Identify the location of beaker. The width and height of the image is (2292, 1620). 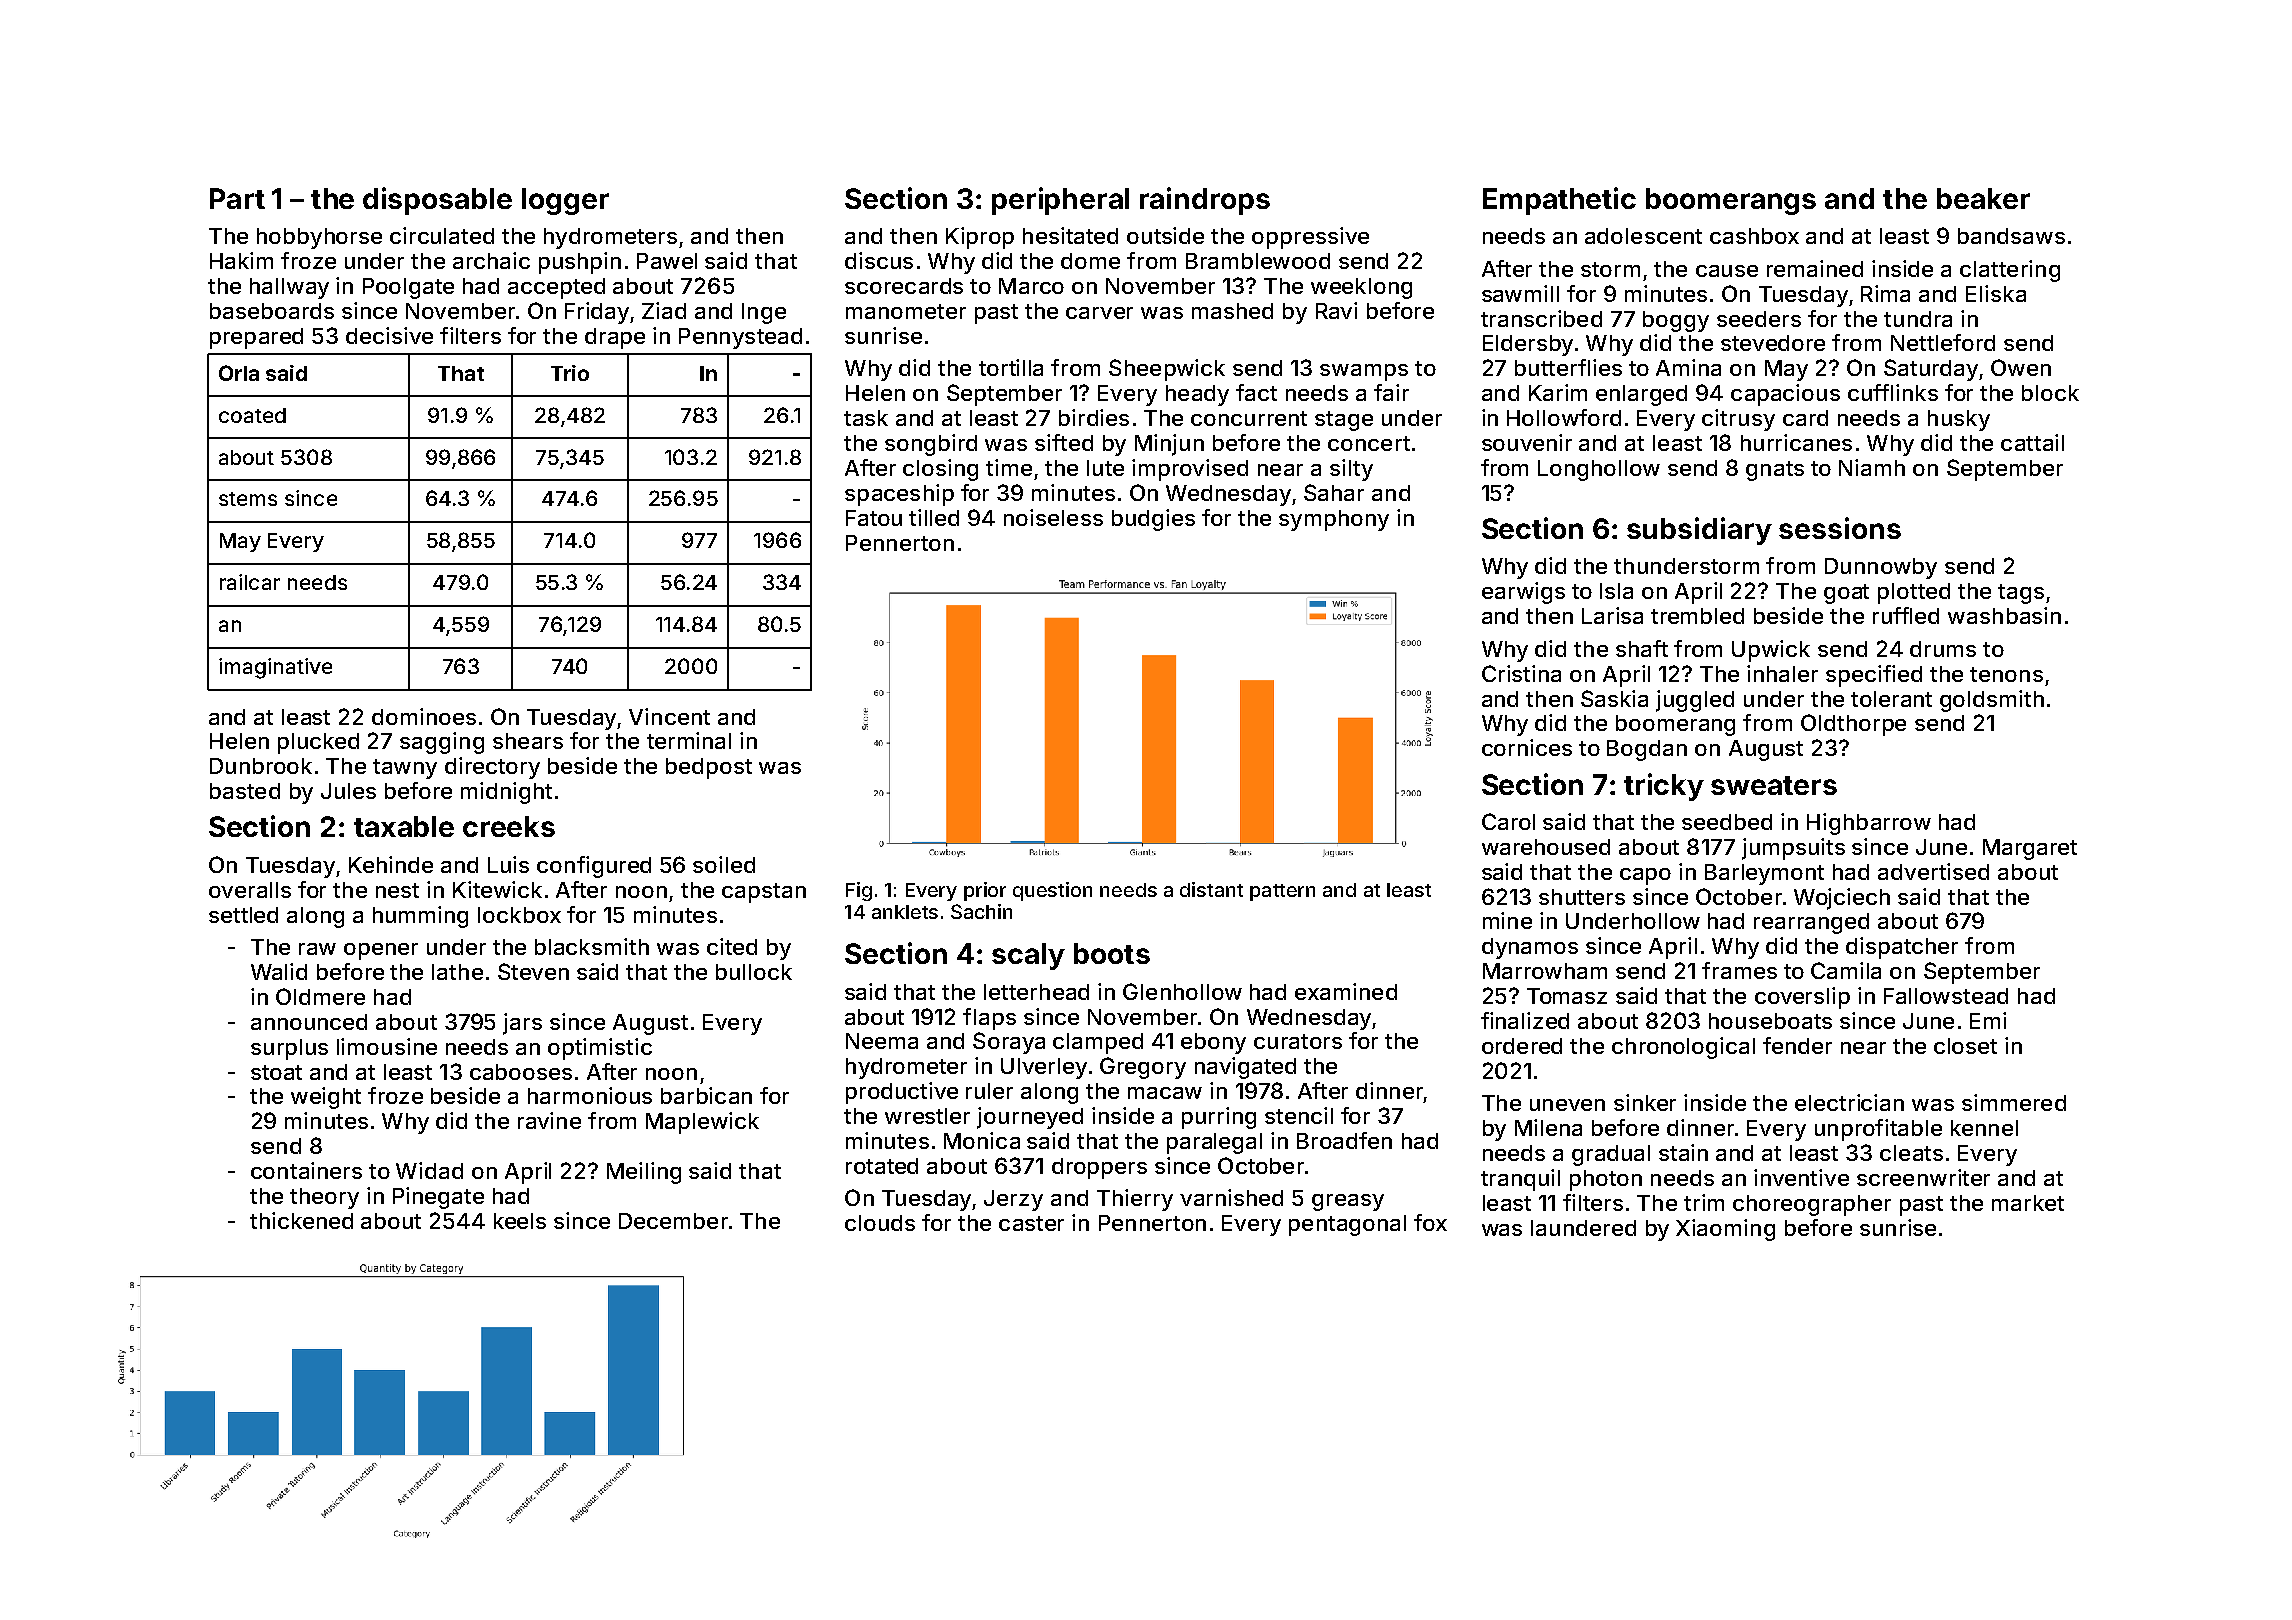
(1983, 198).
